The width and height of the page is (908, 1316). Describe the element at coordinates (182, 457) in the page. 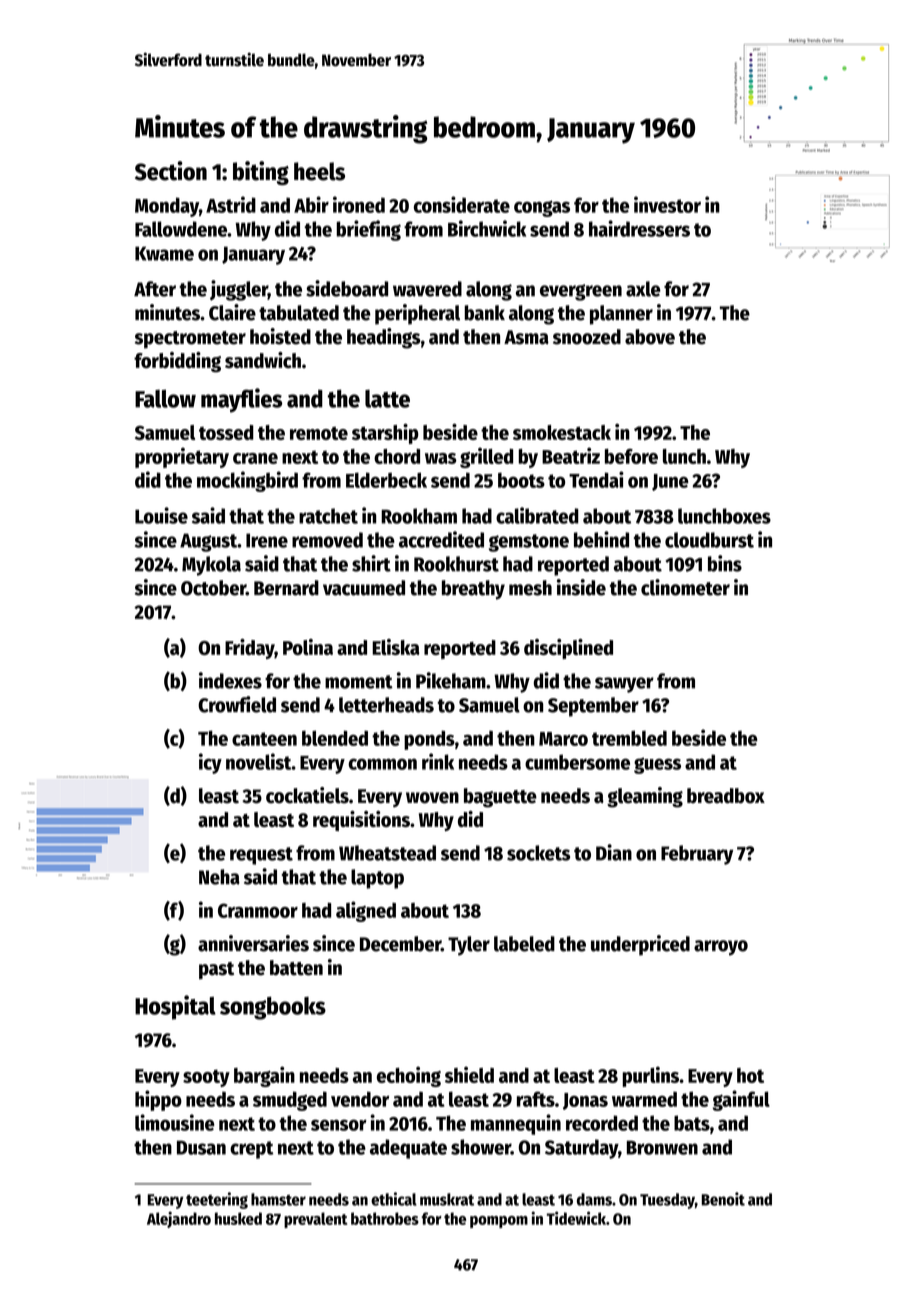

I see `proprietary` at that location.
